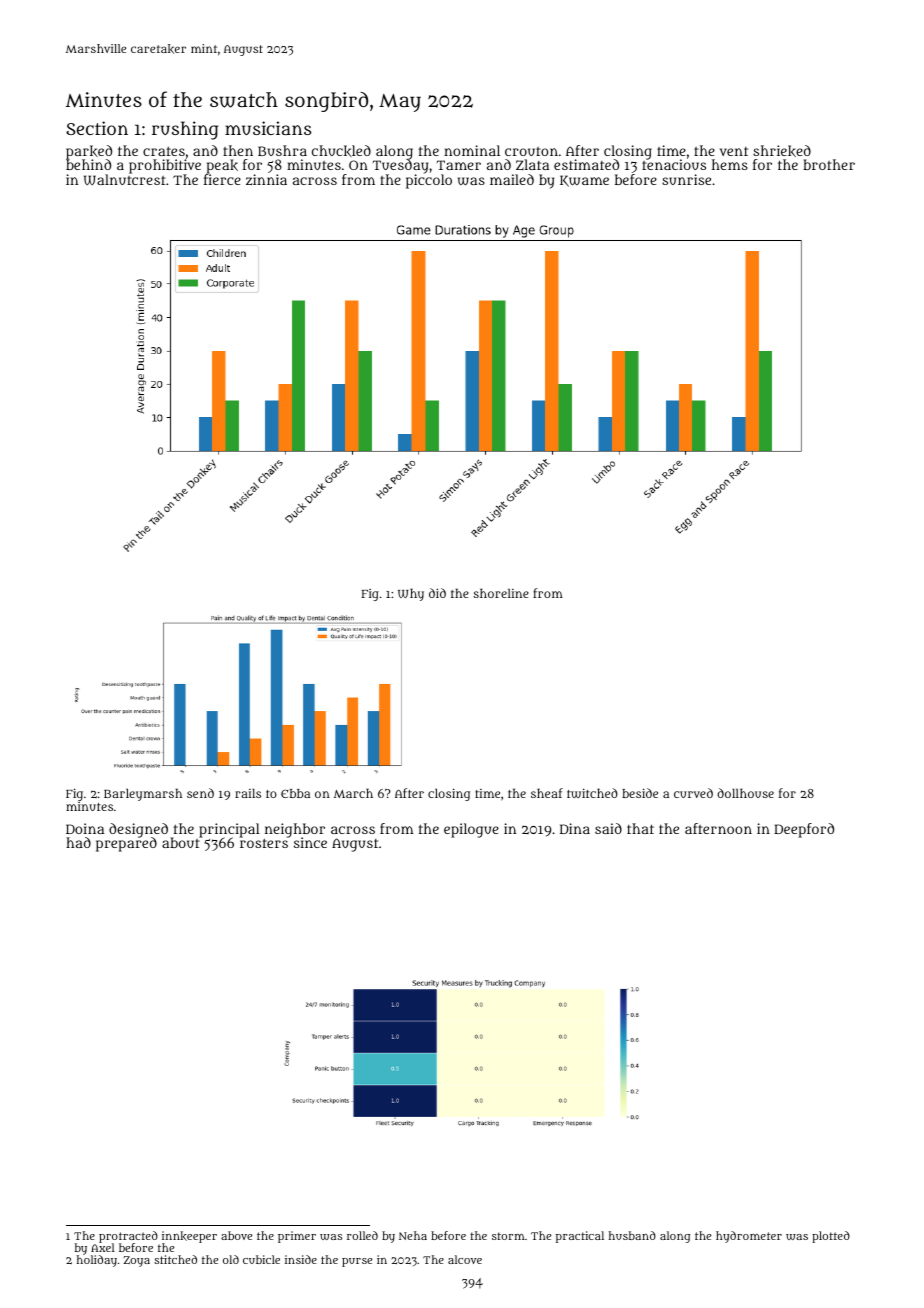  Describe the element at coordinates (512, 179) in the screenshot. I see `mailed` at that location.
